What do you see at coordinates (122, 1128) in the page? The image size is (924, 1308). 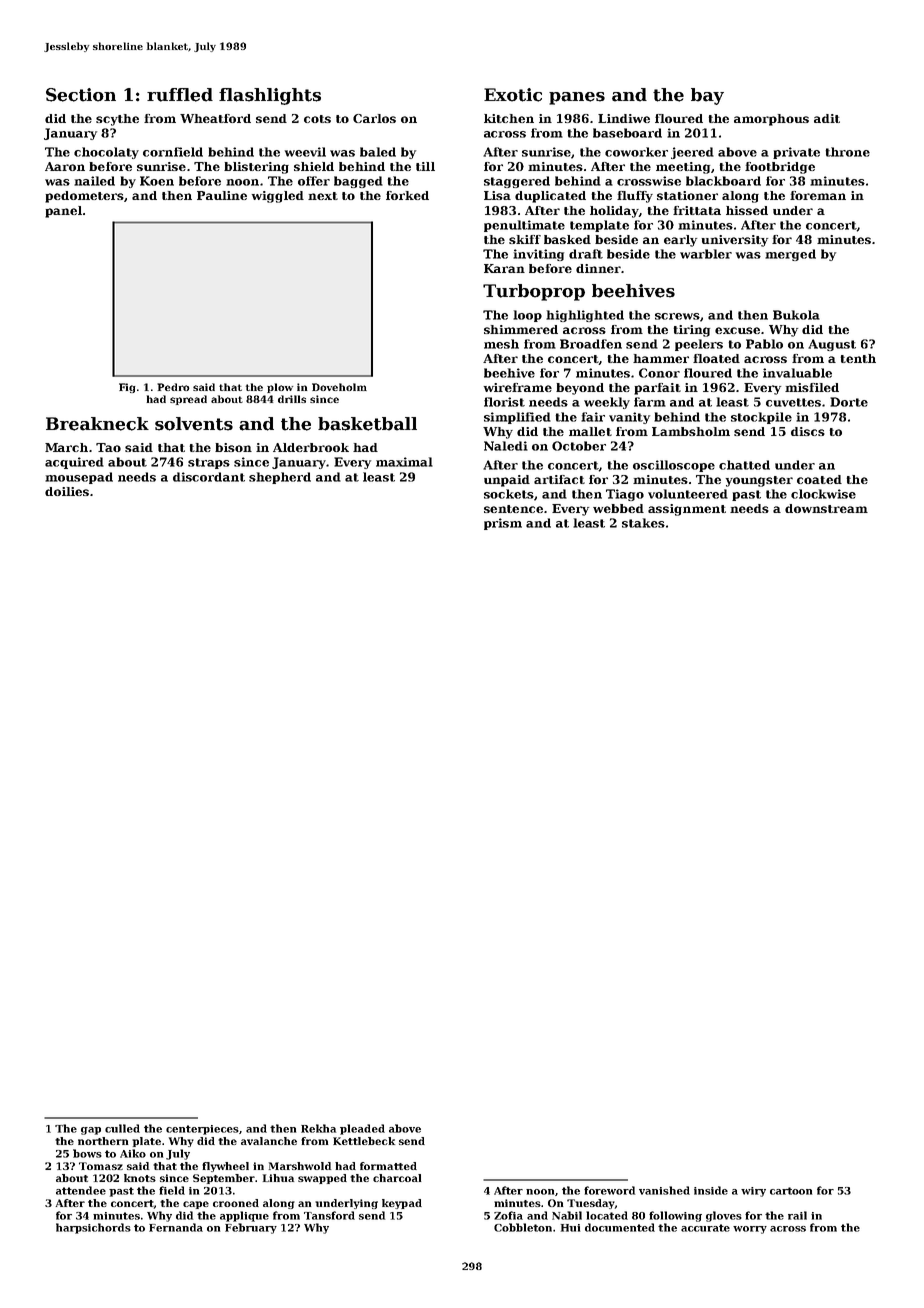 I see `culled` at bounding box center [122, 1128].
